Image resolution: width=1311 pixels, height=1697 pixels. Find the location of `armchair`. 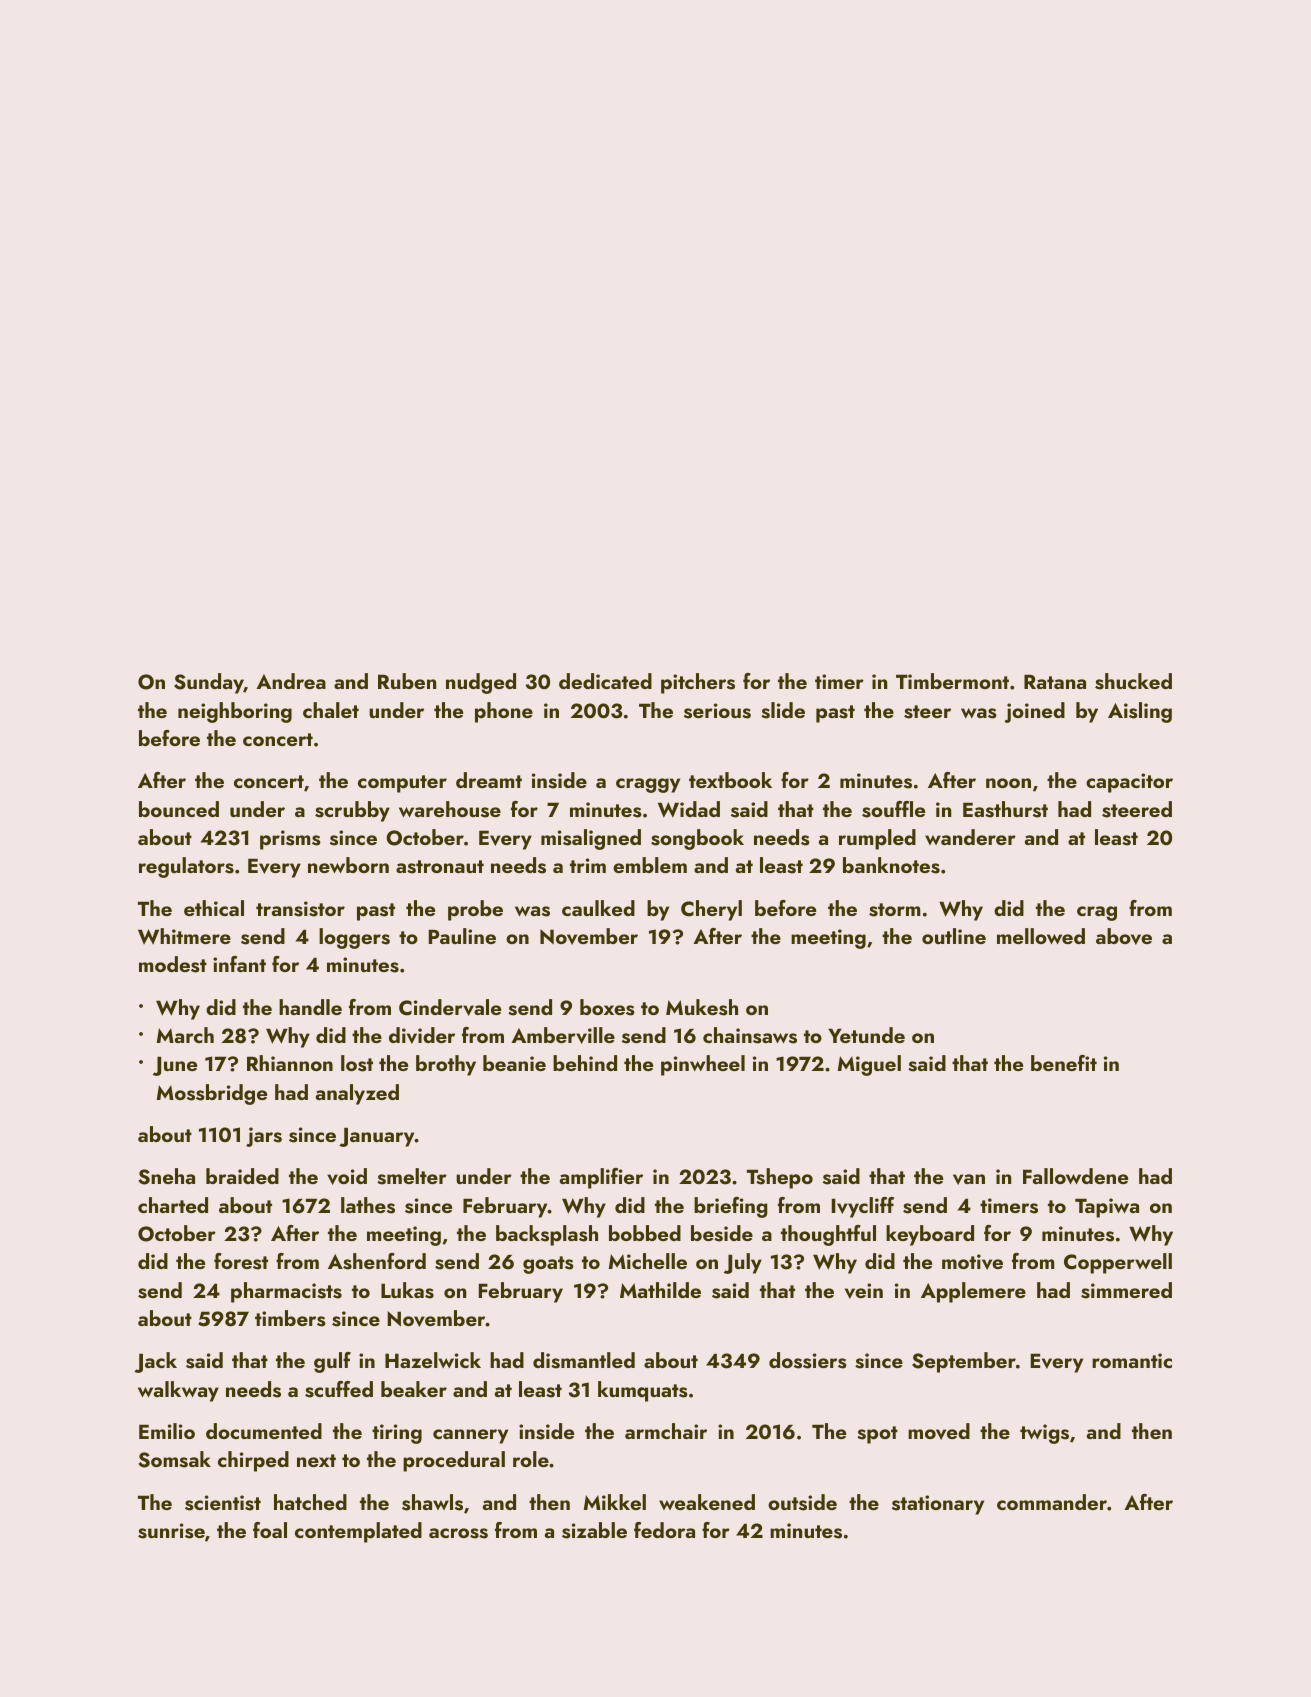

armchair is located at coordinates (666, 1431).
